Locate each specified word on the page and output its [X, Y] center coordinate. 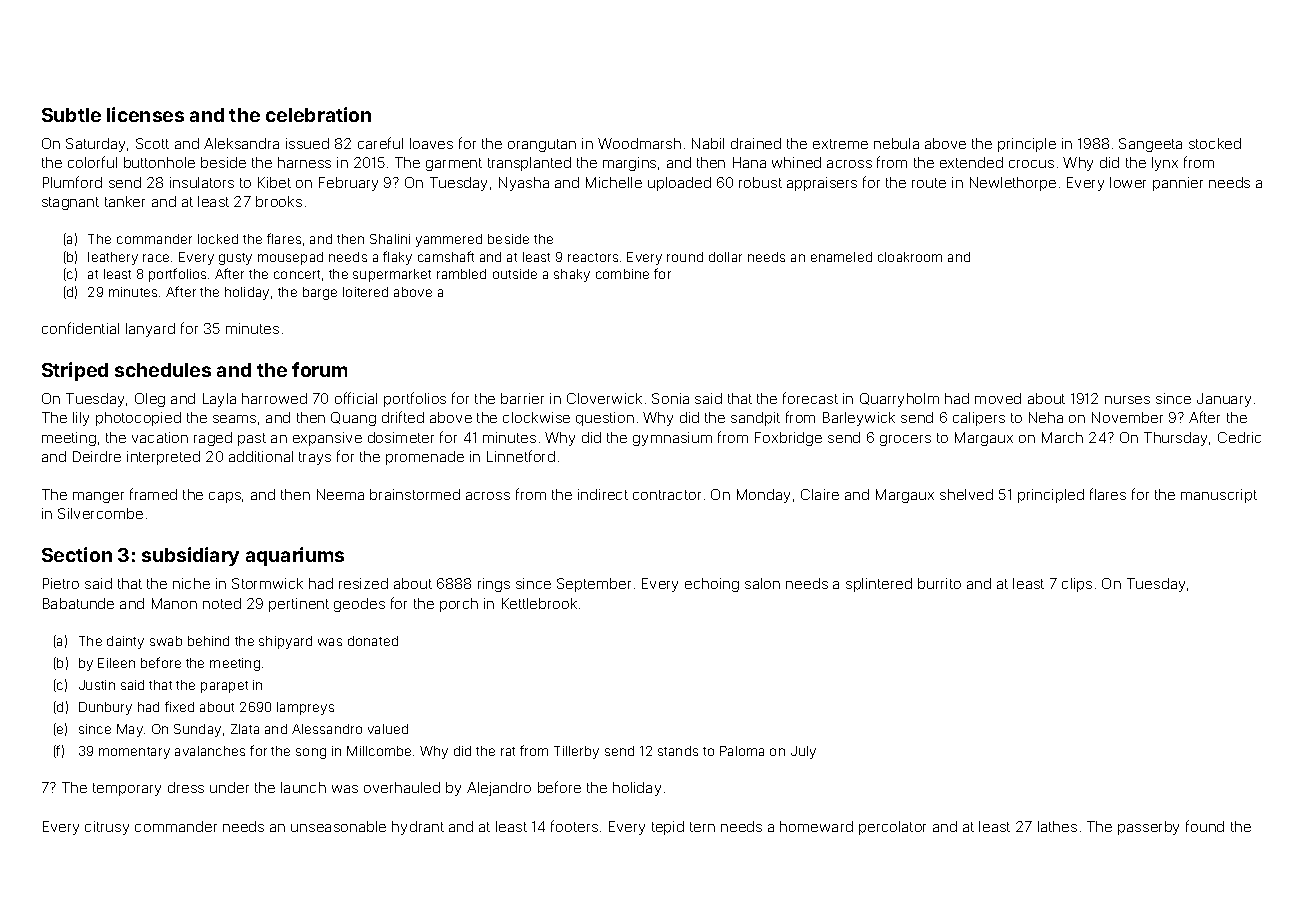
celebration [318, 114]
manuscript [1219, 496]
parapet [224, 687]
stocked [1215, 143]
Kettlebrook [539, 603]
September [594, 585]
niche [191, 583]
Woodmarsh [639, 143]
